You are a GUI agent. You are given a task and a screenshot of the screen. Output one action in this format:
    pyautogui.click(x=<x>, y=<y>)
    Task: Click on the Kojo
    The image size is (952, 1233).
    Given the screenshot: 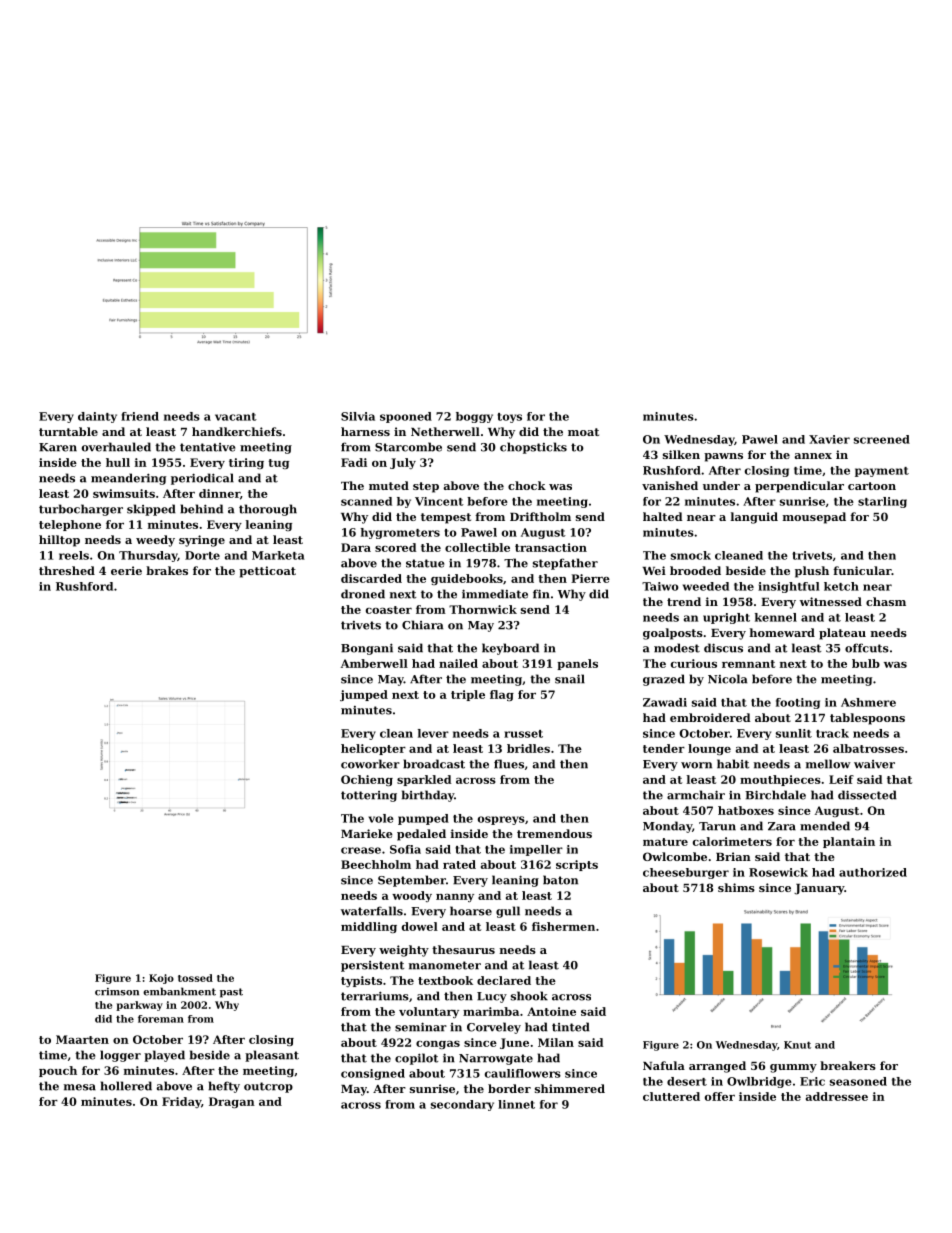 What is the action you would take?
    pyautogui.click(x=161, y=979)
